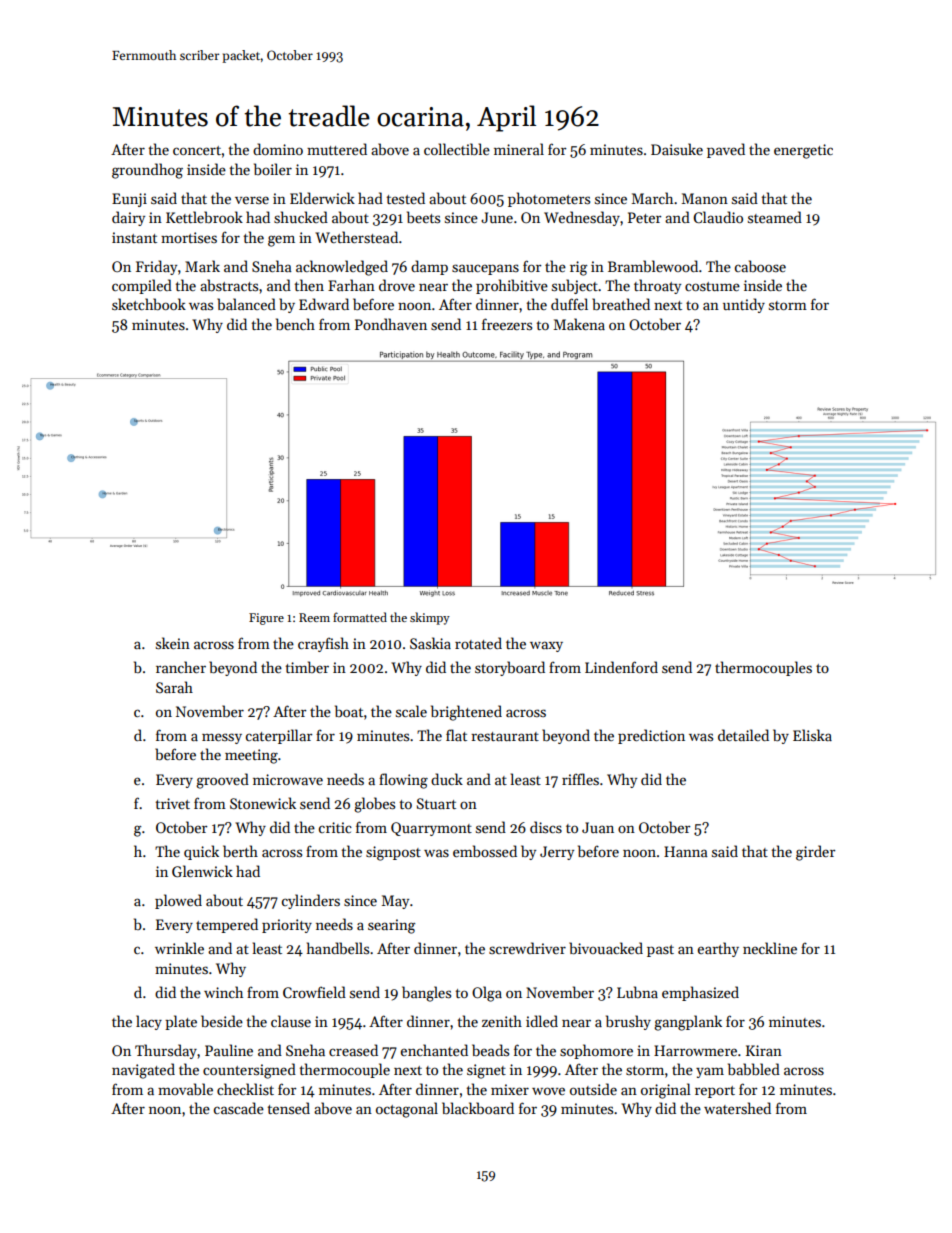 This screenshot has height=1233, width=952. I want to click on concert, so click(197, 150).
